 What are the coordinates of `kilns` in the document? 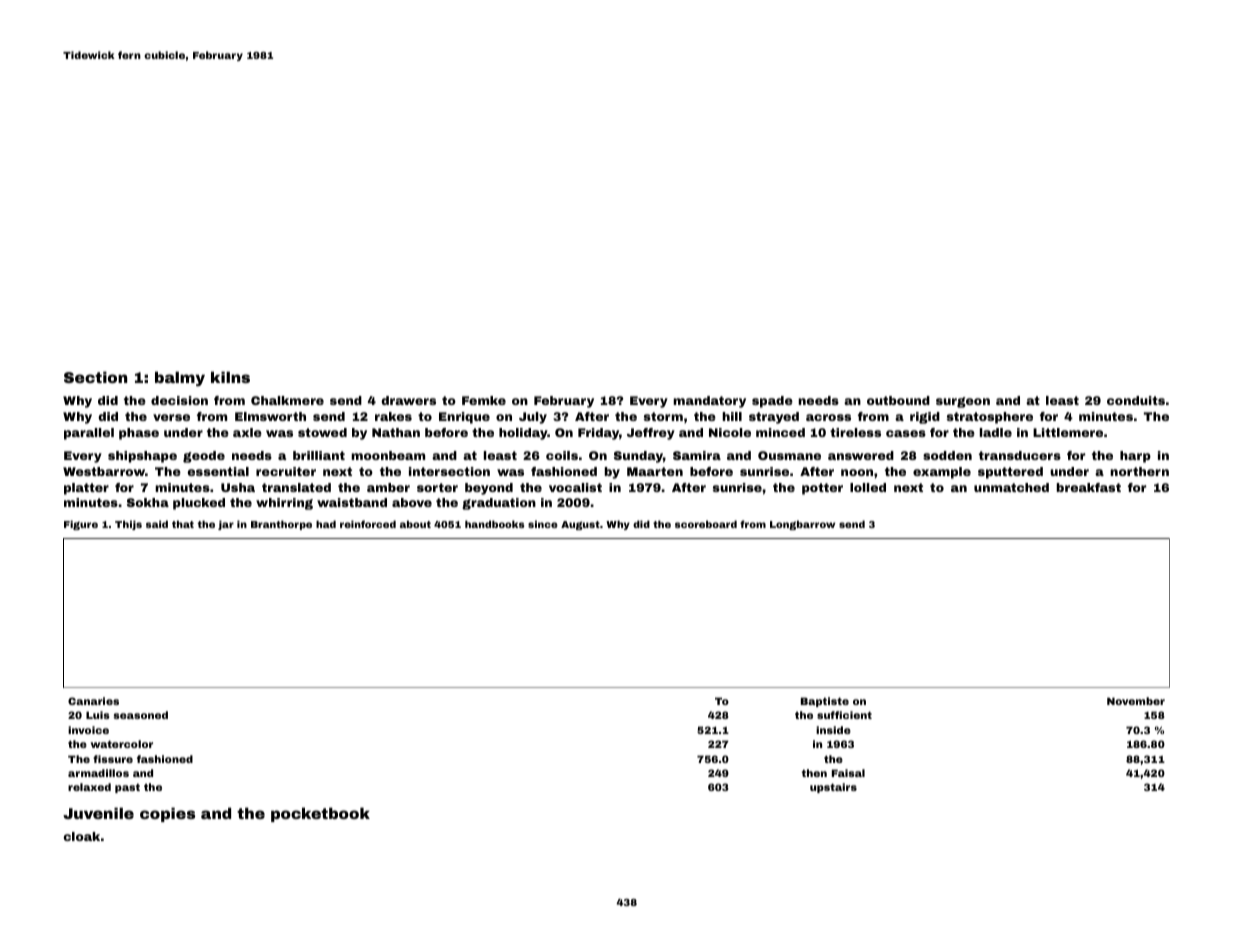 It's located at (230, 377).
